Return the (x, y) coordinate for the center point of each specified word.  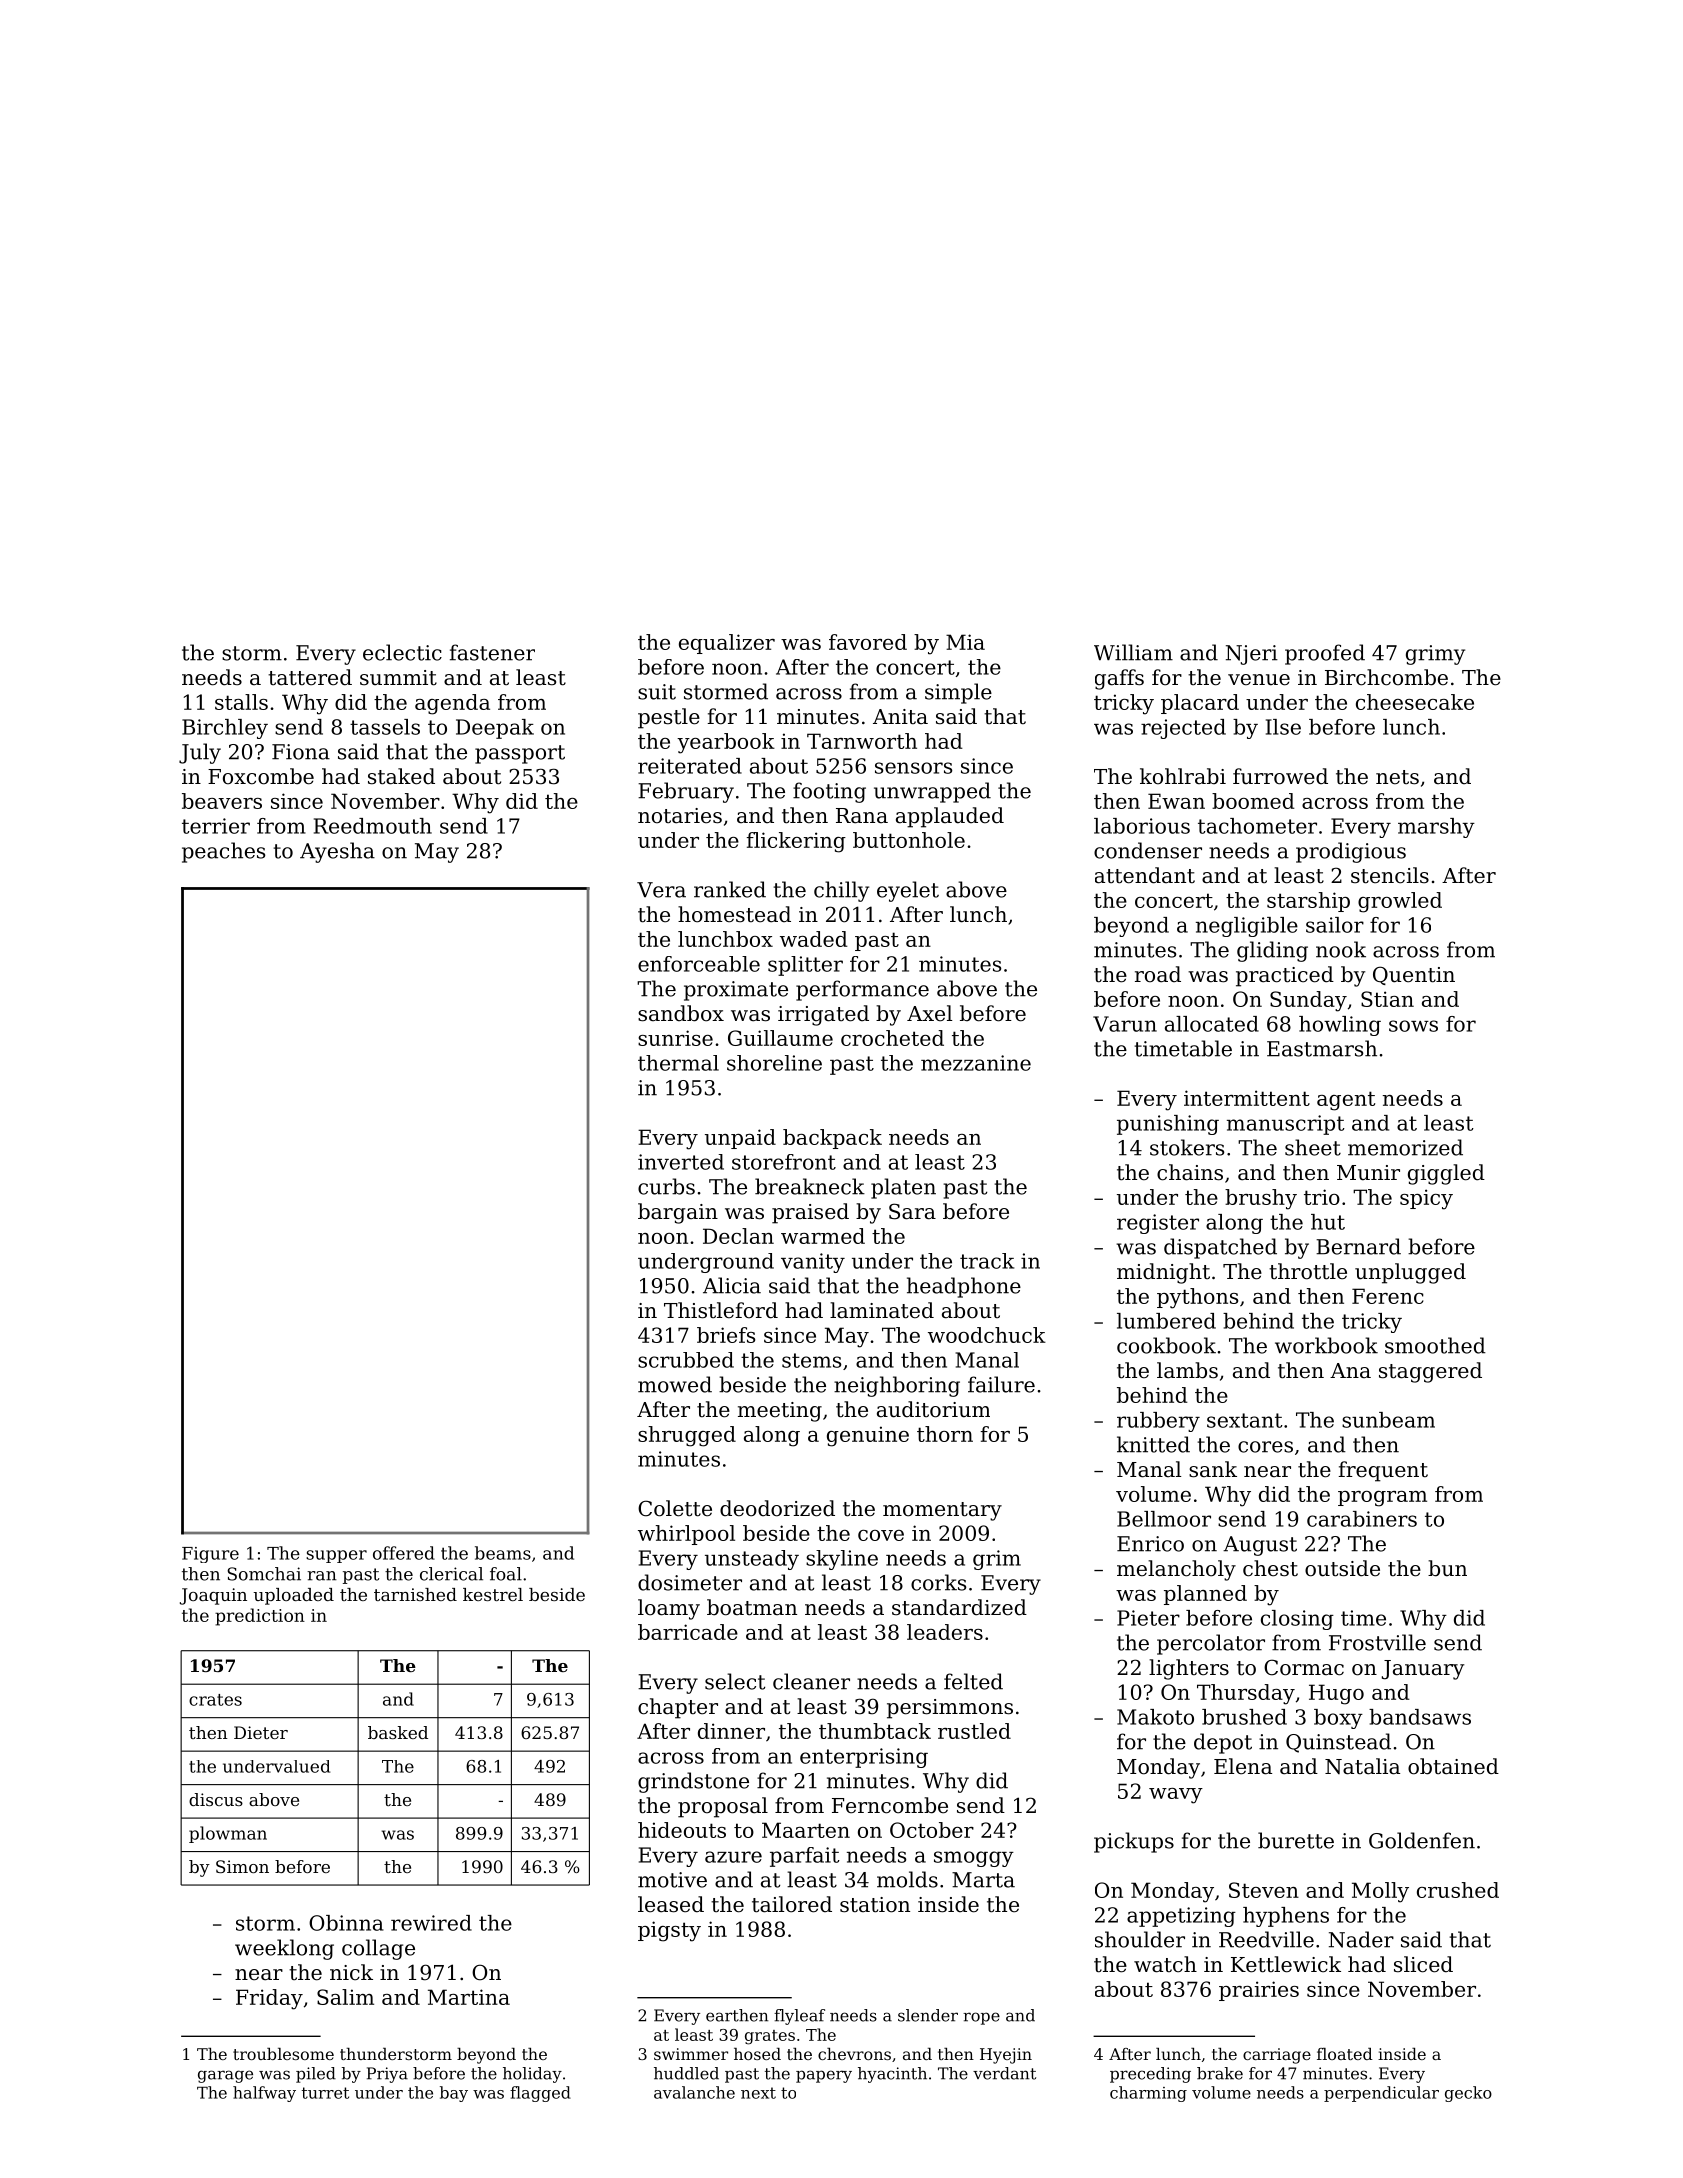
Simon (242, 1866)
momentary (942, 1511)
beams (503, 1553)
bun (1447, 1568)
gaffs (1119, 679)
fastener (492, 652)
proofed (1325, 654)
